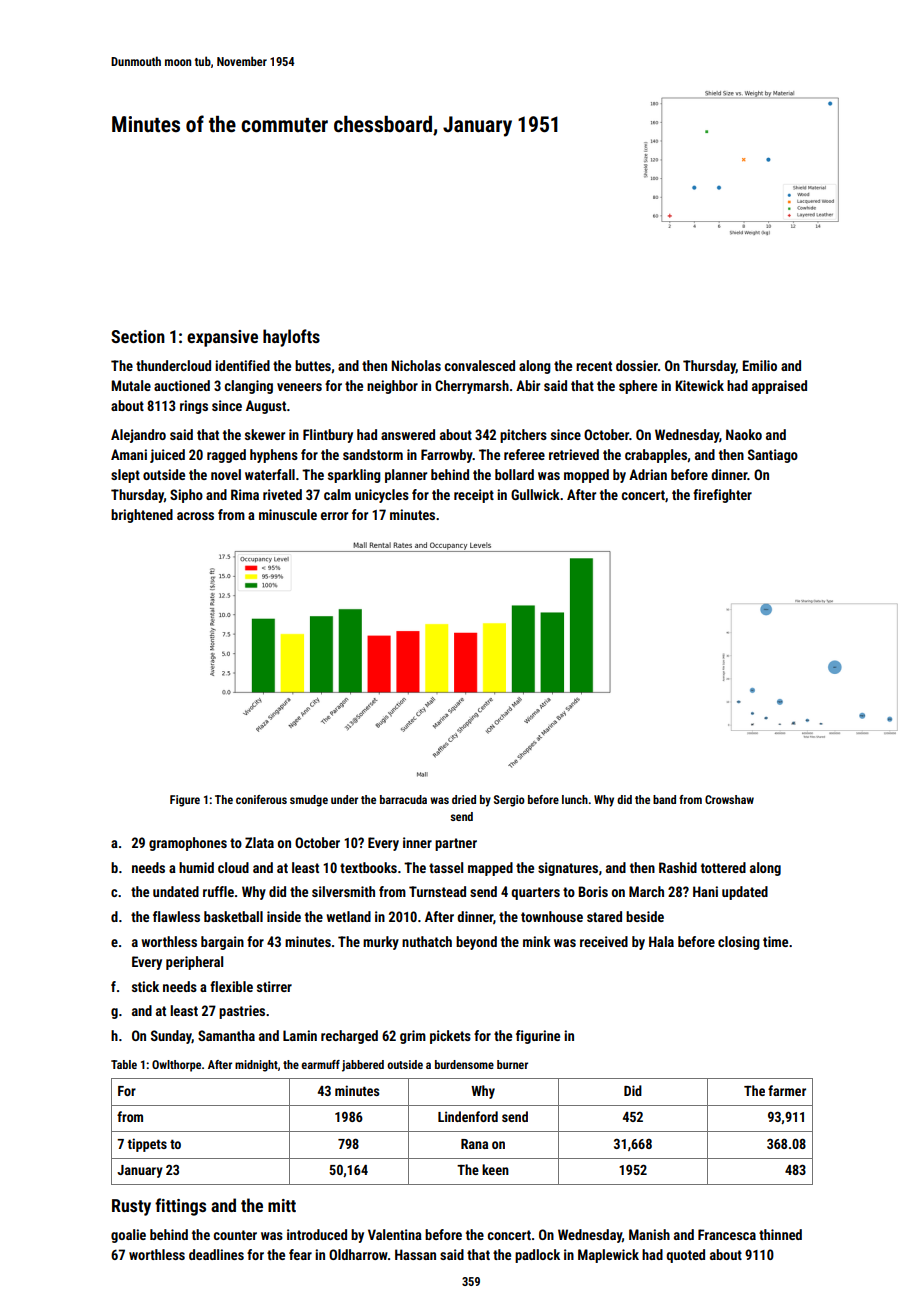 The width and height of the screenshot is (924, 1308). What do you see at coordinates (124, 1064) in the screenshot?
I see `Table` at bounding box center [124, 1064].
